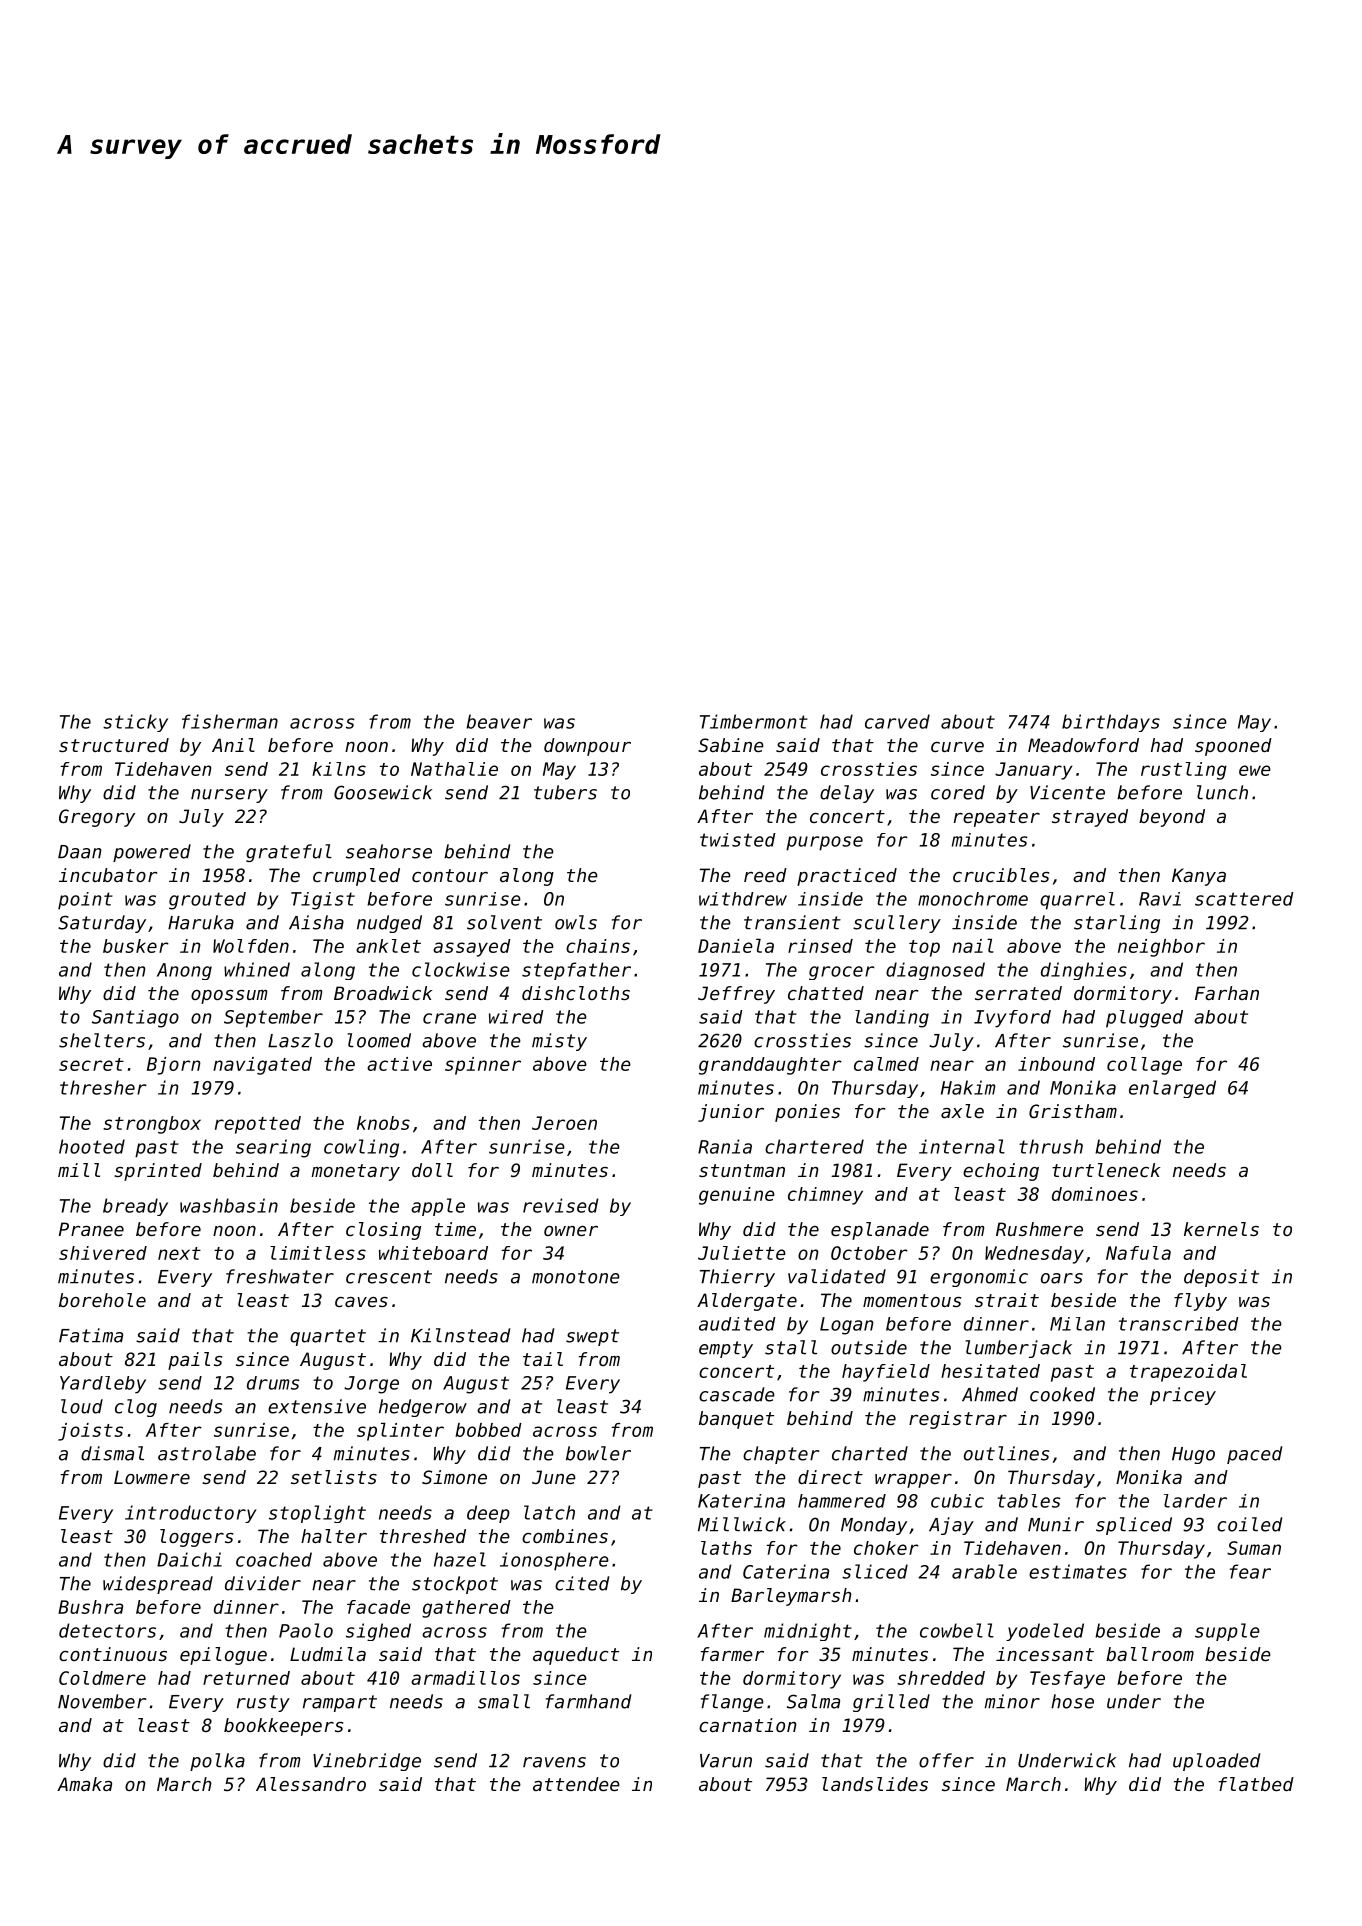 The width and height of the screenshot is (1362, 1926). Describe the element at coordinates (229, 796) in the screenshot. I see `nursery` at that location.
